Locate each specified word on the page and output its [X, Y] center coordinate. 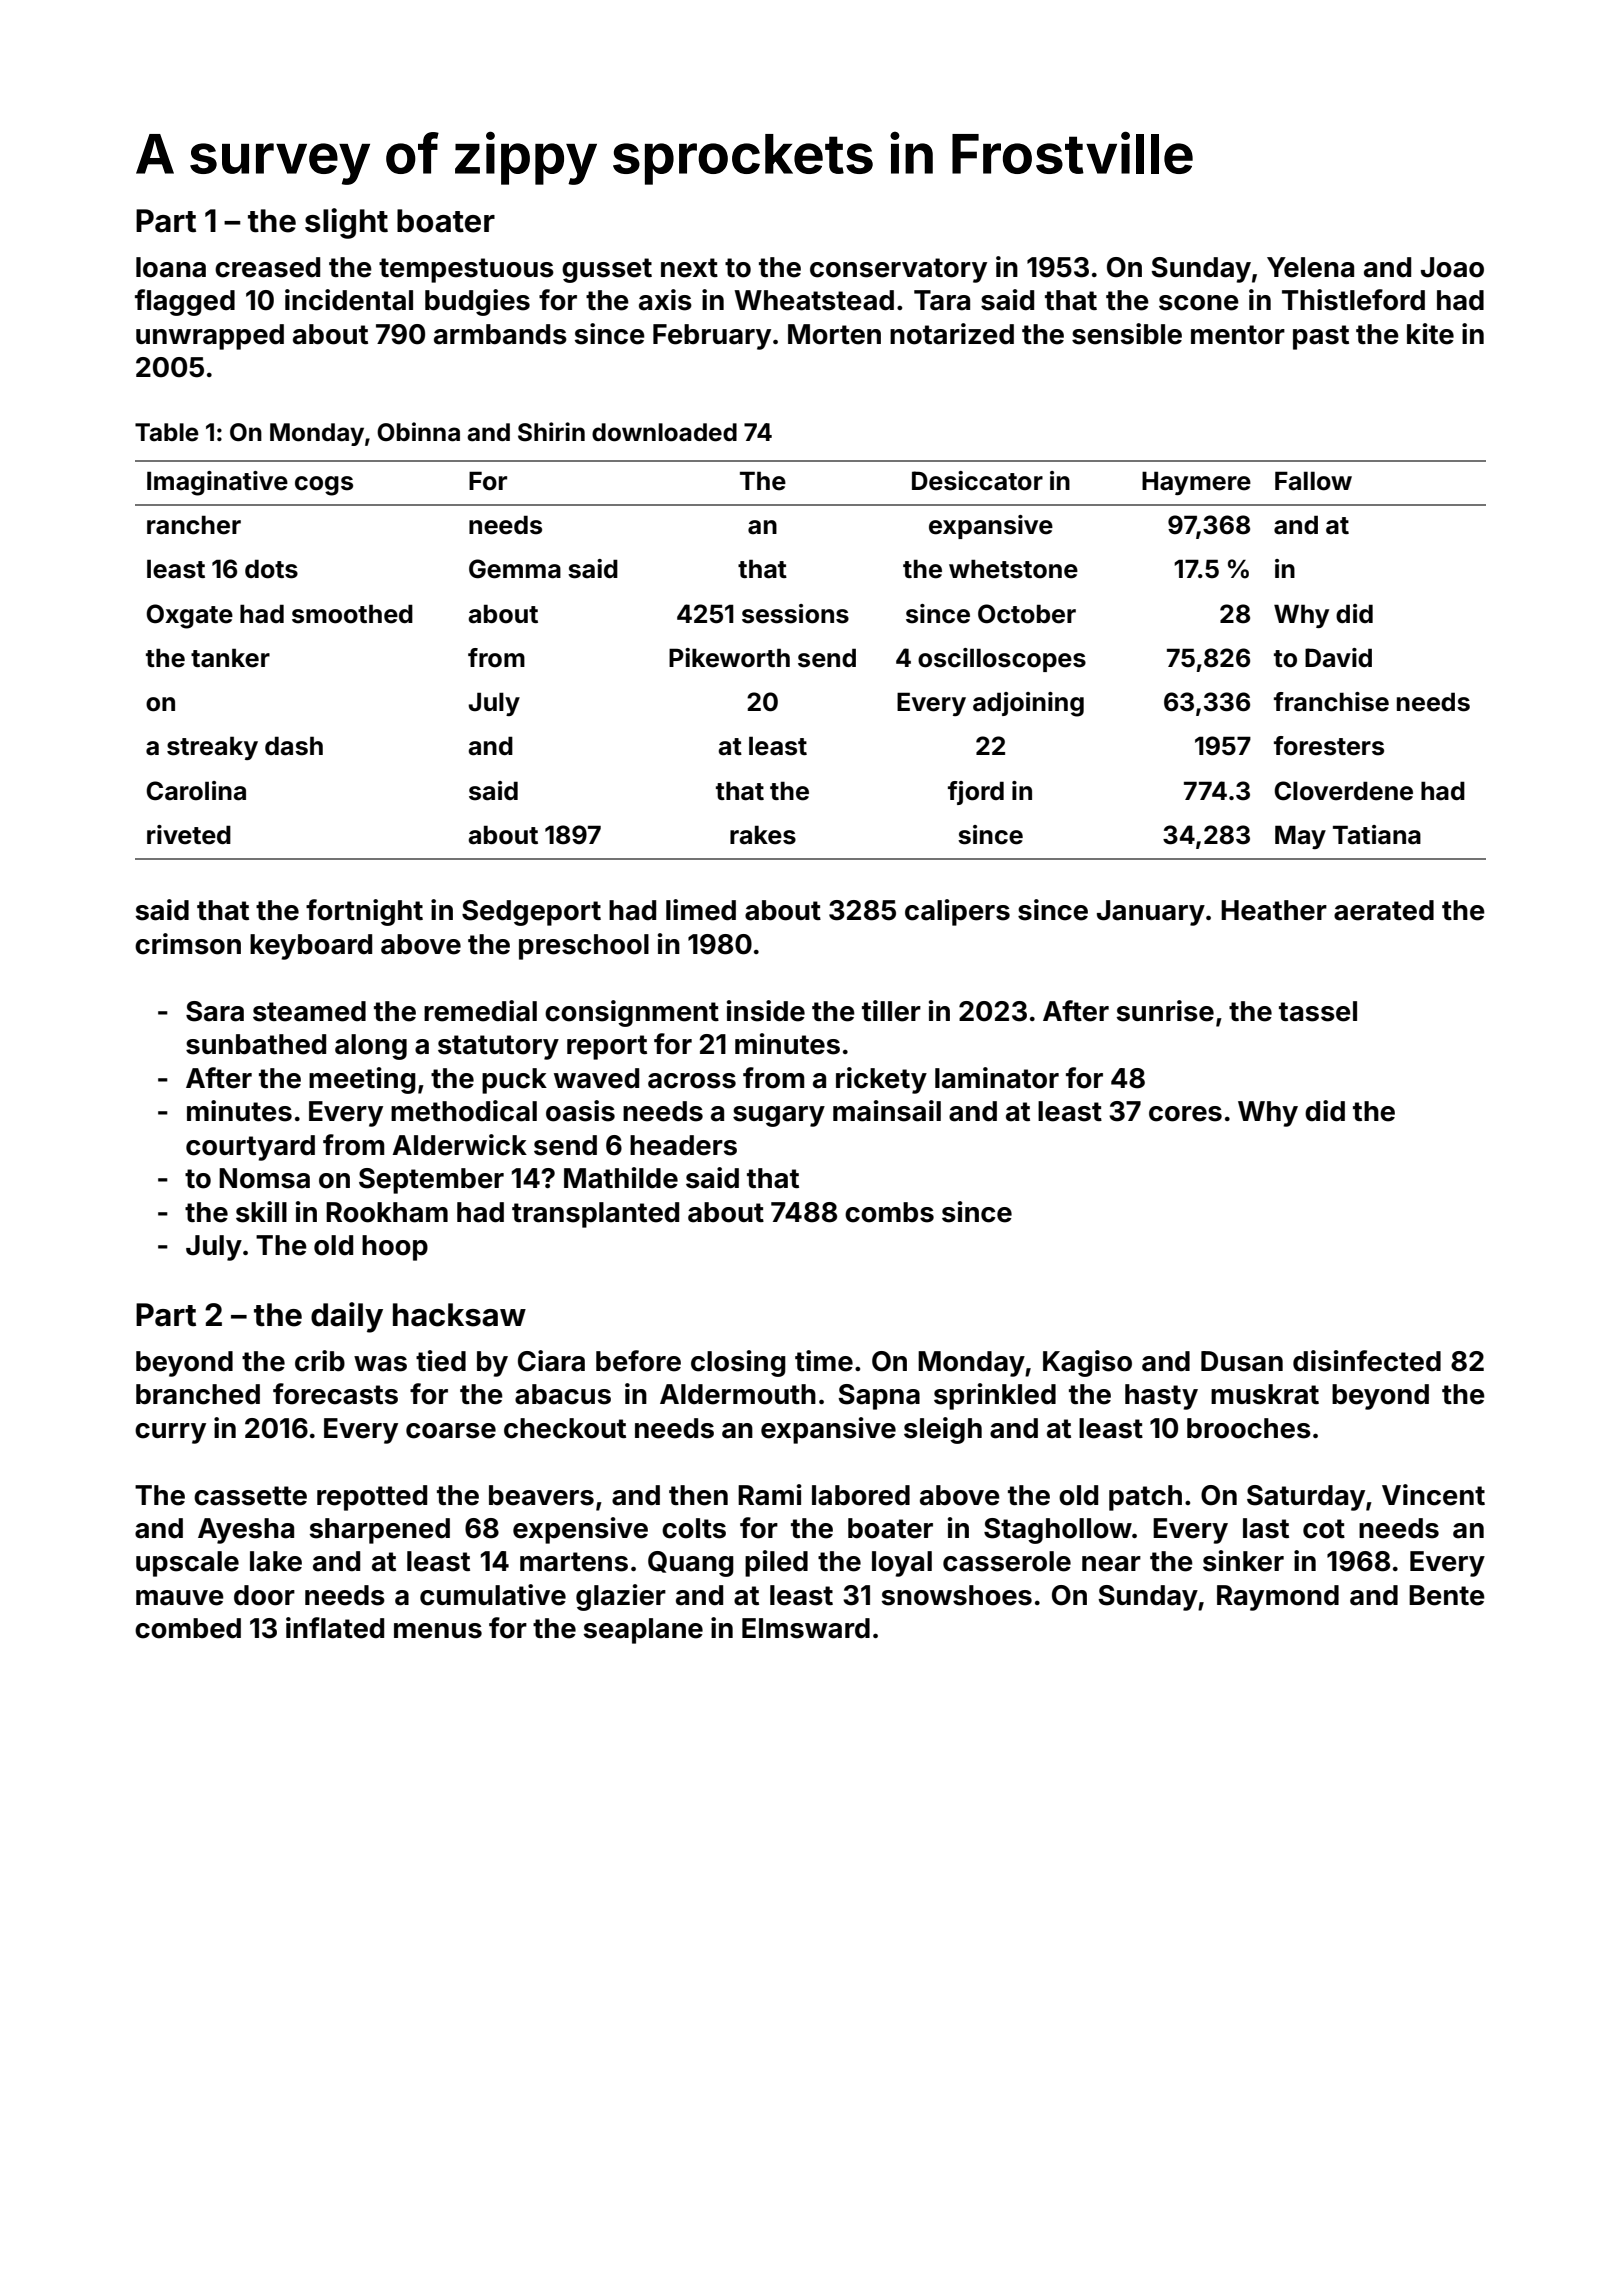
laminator [997, 1078]
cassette [250, 1496]
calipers [957, 912]
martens [574, 1562]
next [689, 268]
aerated [1384, 910]
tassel [1318, 1011]
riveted [189, 835]
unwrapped [210, 337]
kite [1430, 334]
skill [261, 1212]
